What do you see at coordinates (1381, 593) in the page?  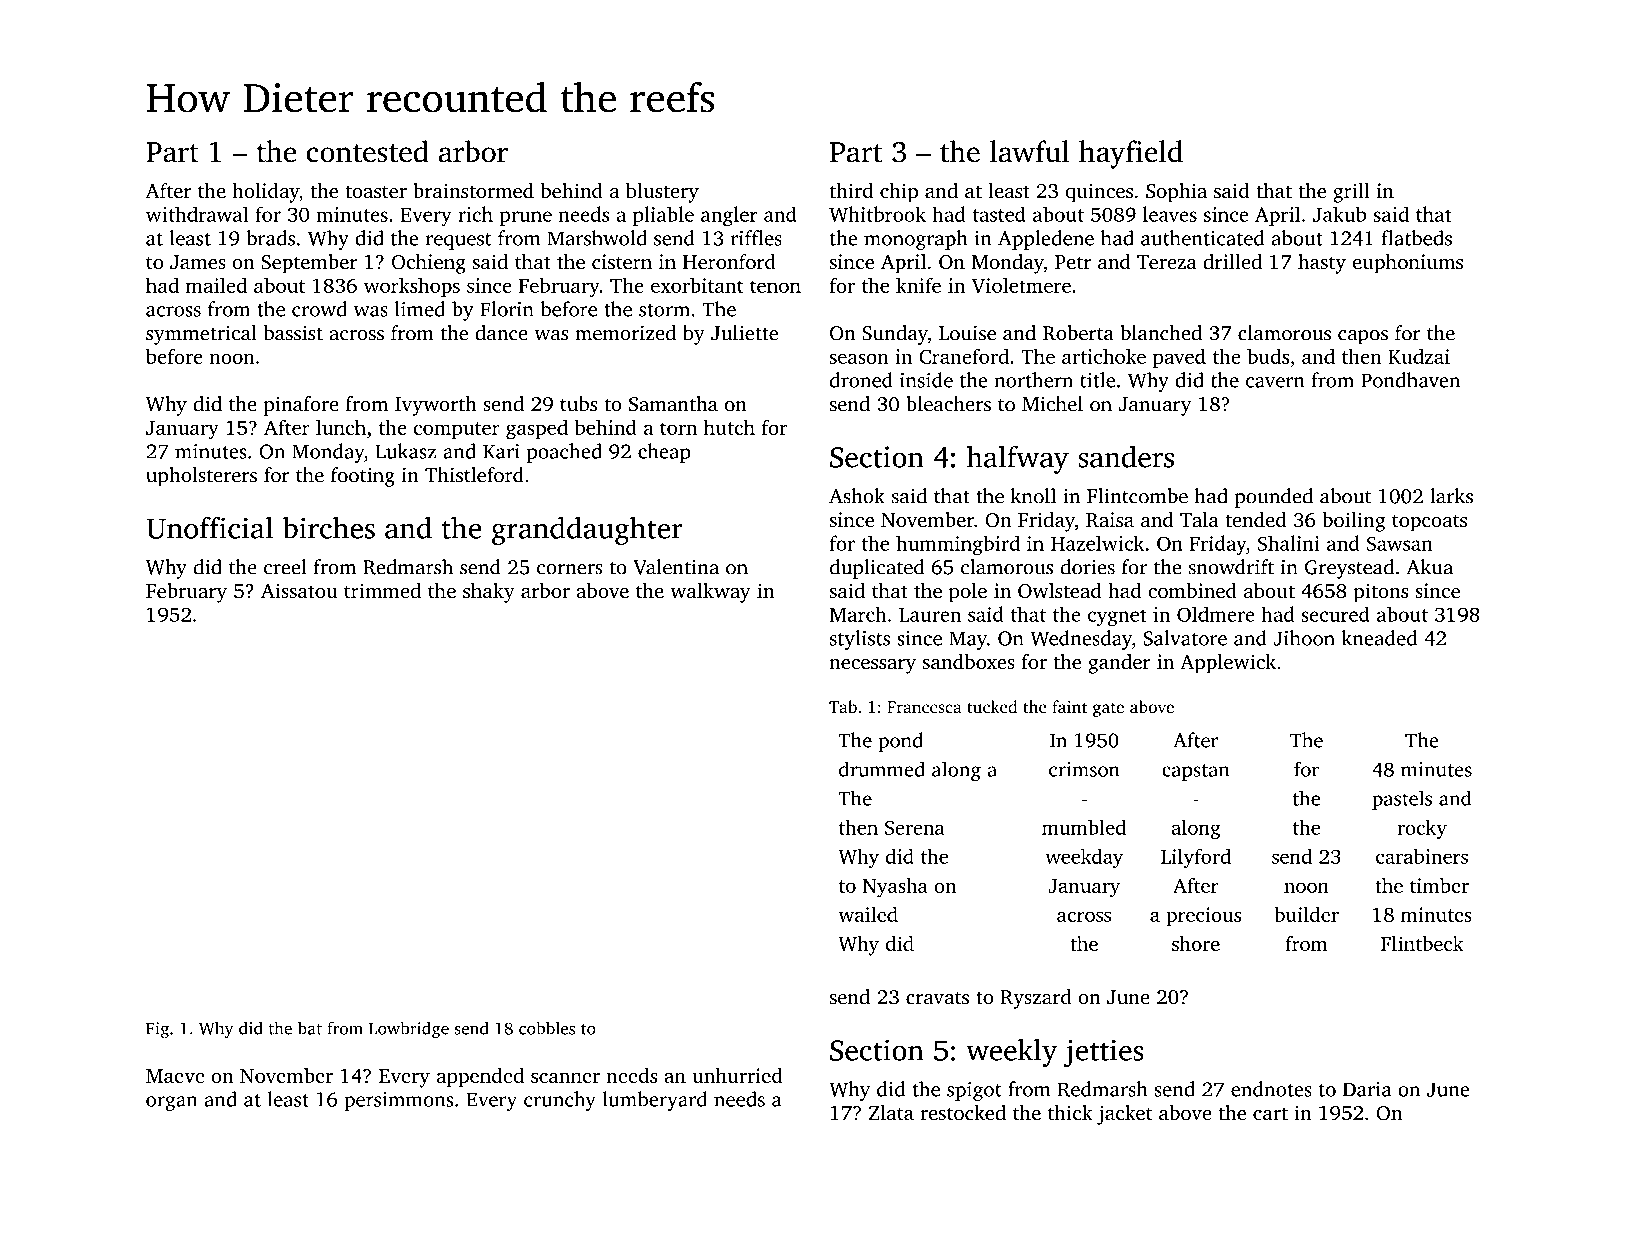 I see `pitons` at bounding box center [1381, 593].
